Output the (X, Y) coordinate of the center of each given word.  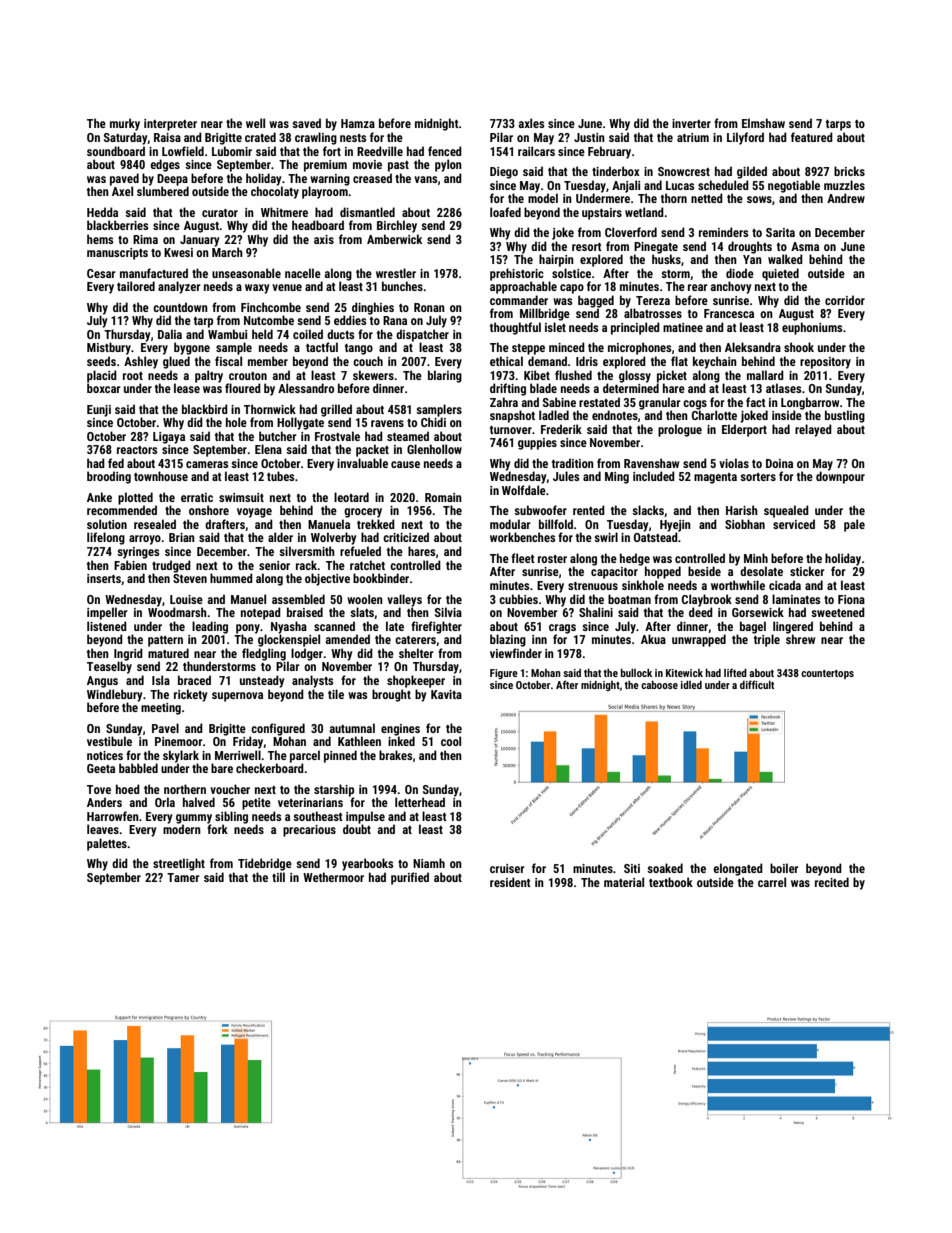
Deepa (172, 180)
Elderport (744, 430)
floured (243, 388)
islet (555, 327)
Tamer (183, 877)
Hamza (358, 123)
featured (812, 137)
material (624, 882)
